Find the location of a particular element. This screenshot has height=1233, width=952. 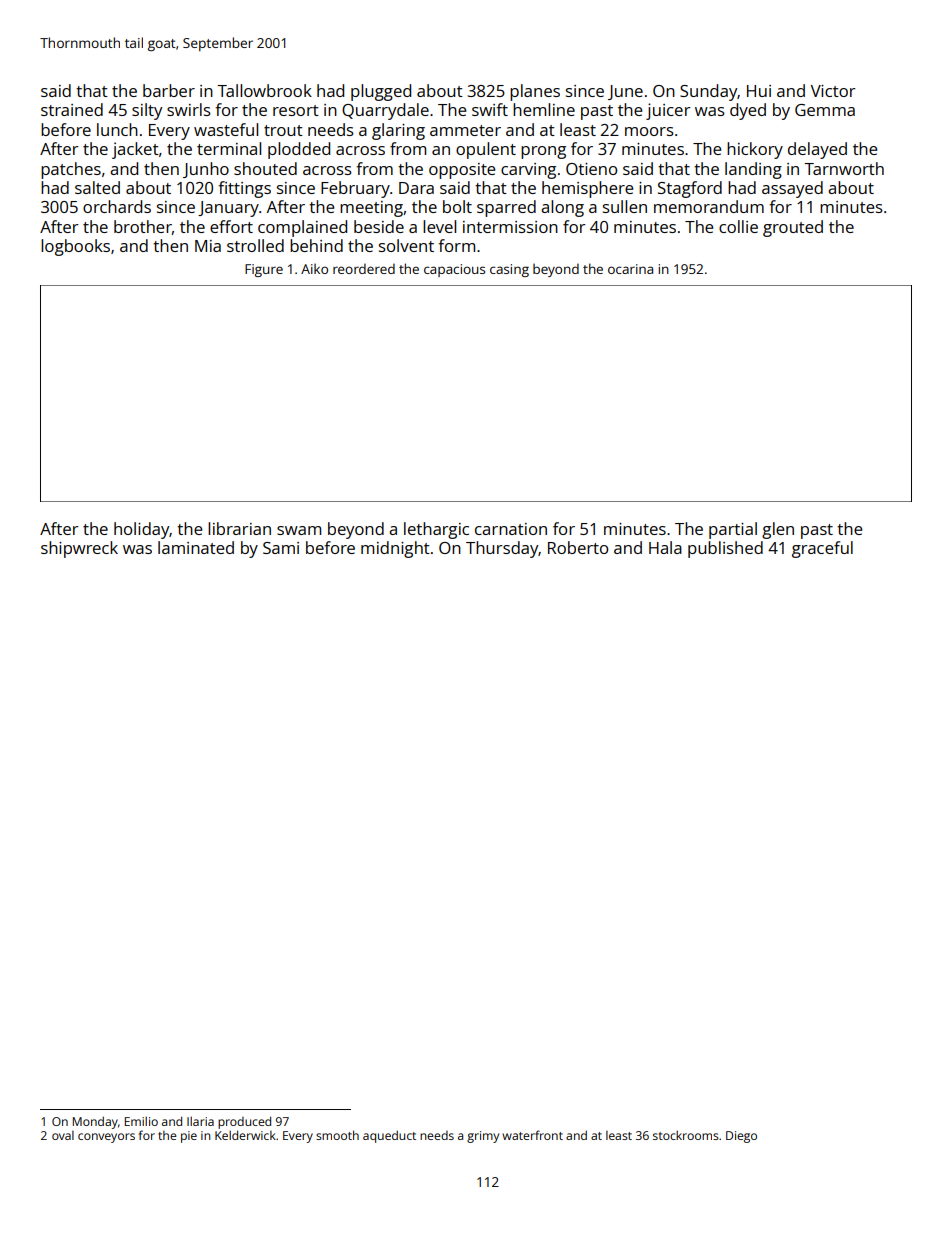

oval is located at coordinates (63, 1135).
